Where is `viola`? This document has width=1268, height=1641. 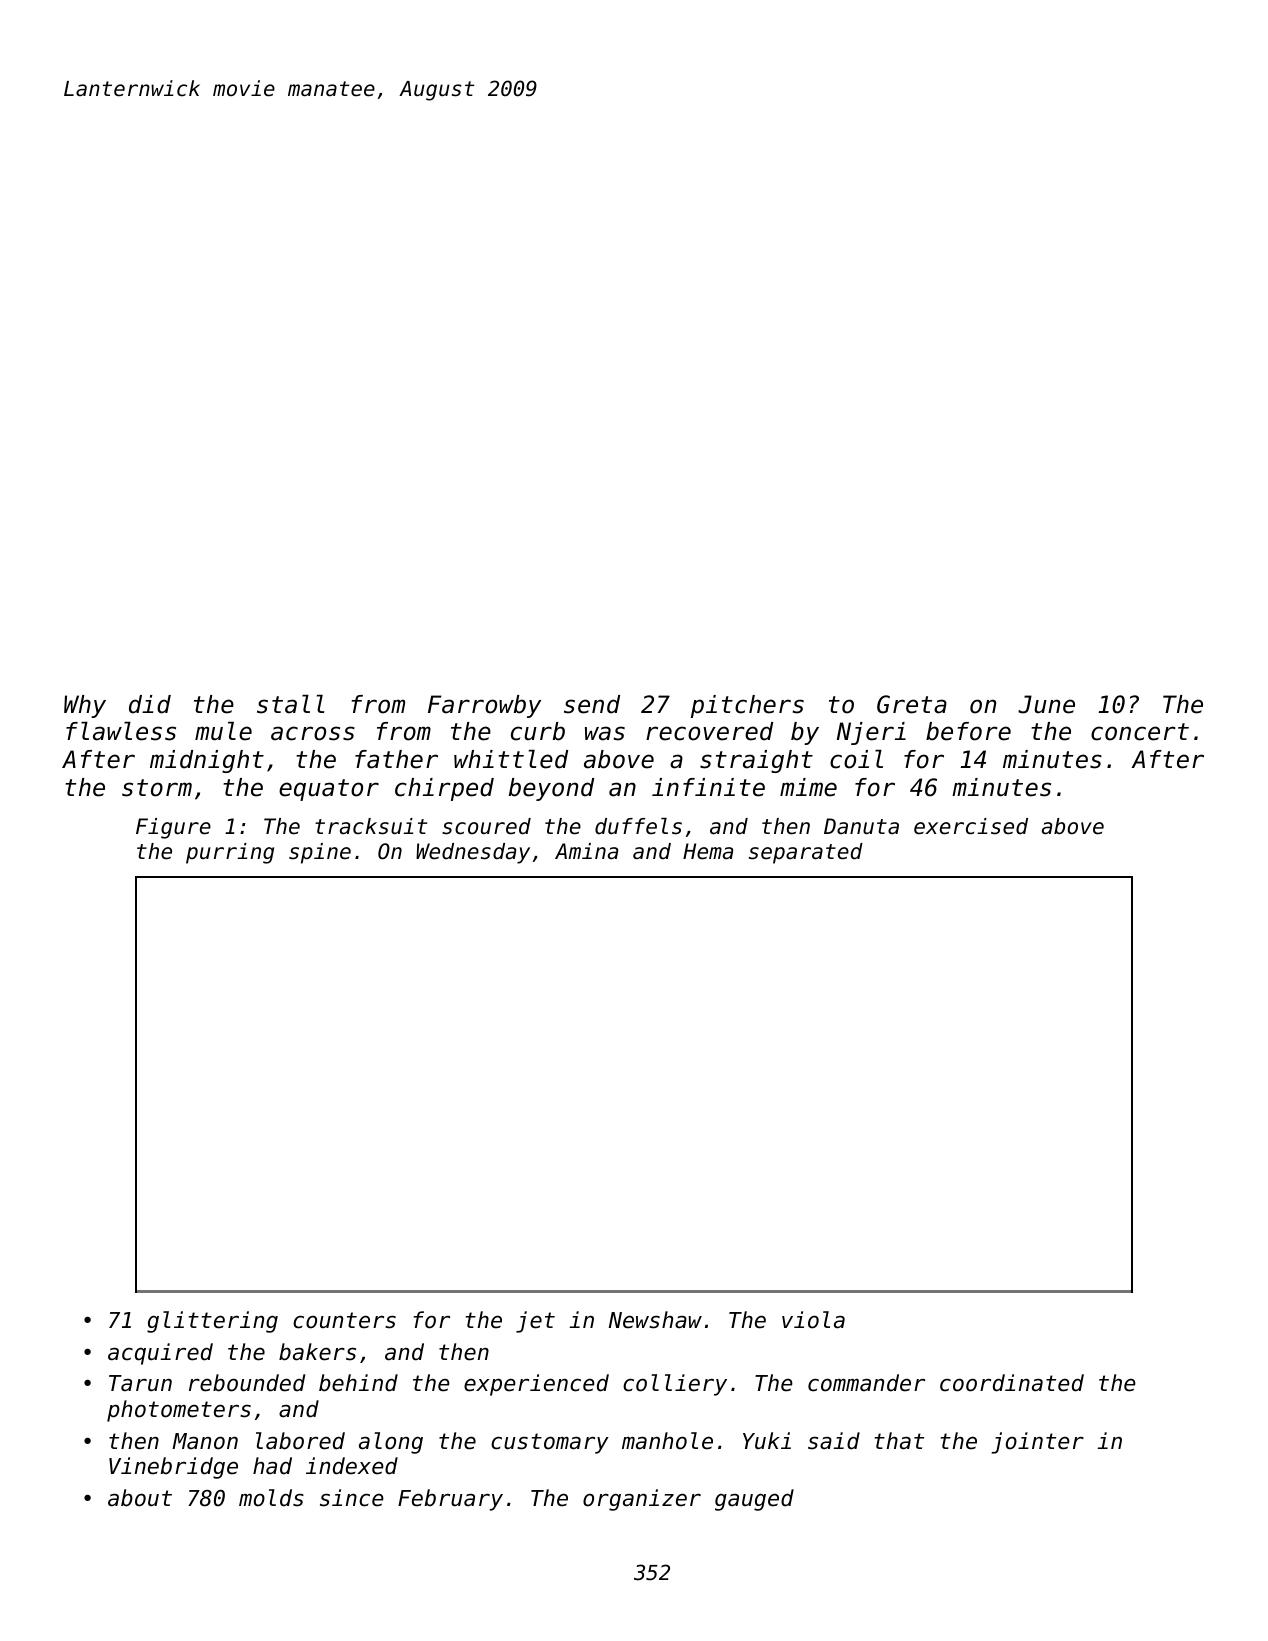
viola is located at coordinates (813, 1320).
